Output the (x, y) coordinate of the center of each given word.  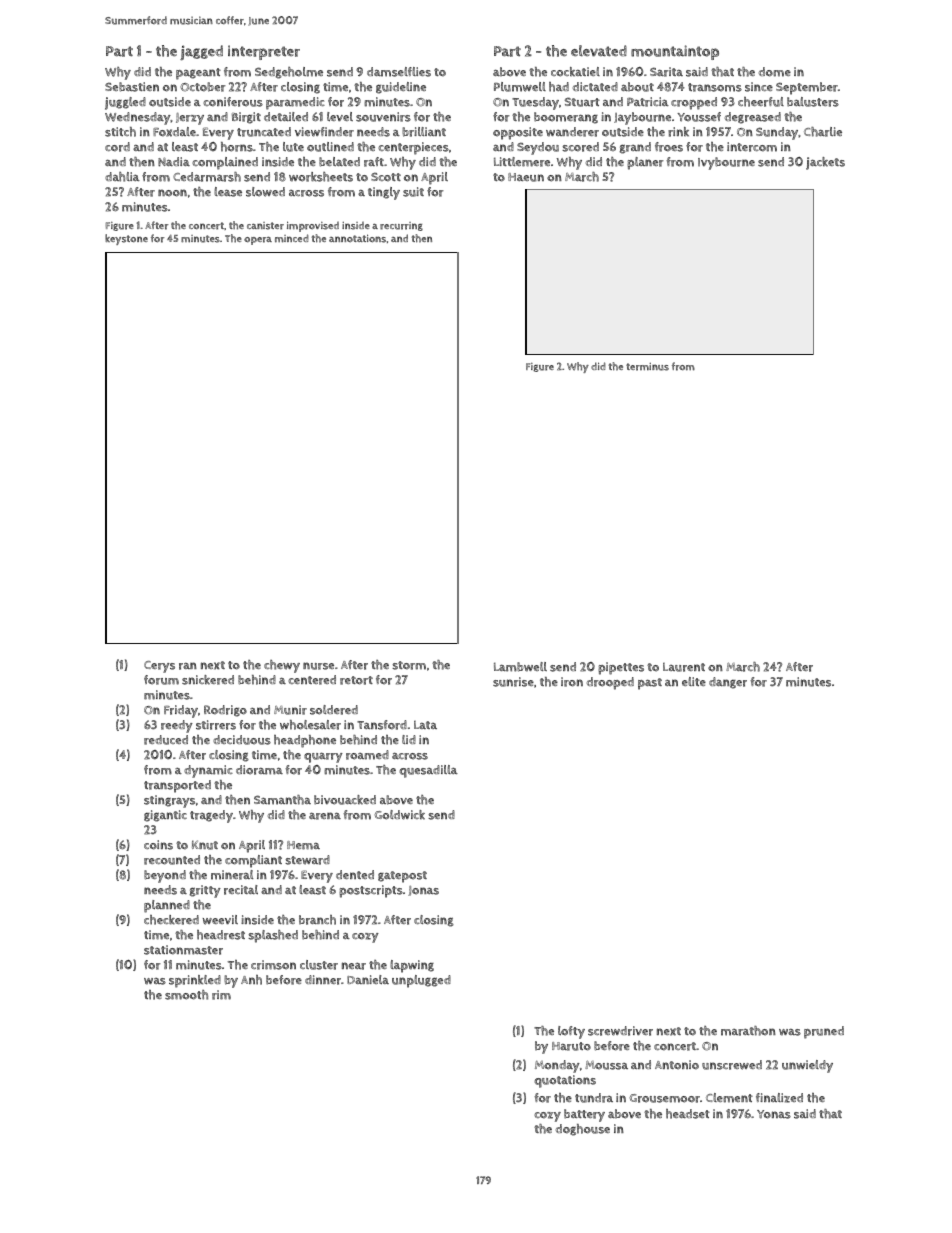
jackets (825, 163)
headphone (305, 741)
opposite (518, 133)
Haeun (526, 177)
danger (728, 683)
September (807, 88)
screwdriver (620, 1031)
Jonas (423, 891)
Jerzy (190, 119)
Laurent (684, 667)
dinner (323, 980)
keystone (126, 239)
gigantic (165, 816)
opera (258, 241)
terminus (647, 367)
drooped (610, 683)
